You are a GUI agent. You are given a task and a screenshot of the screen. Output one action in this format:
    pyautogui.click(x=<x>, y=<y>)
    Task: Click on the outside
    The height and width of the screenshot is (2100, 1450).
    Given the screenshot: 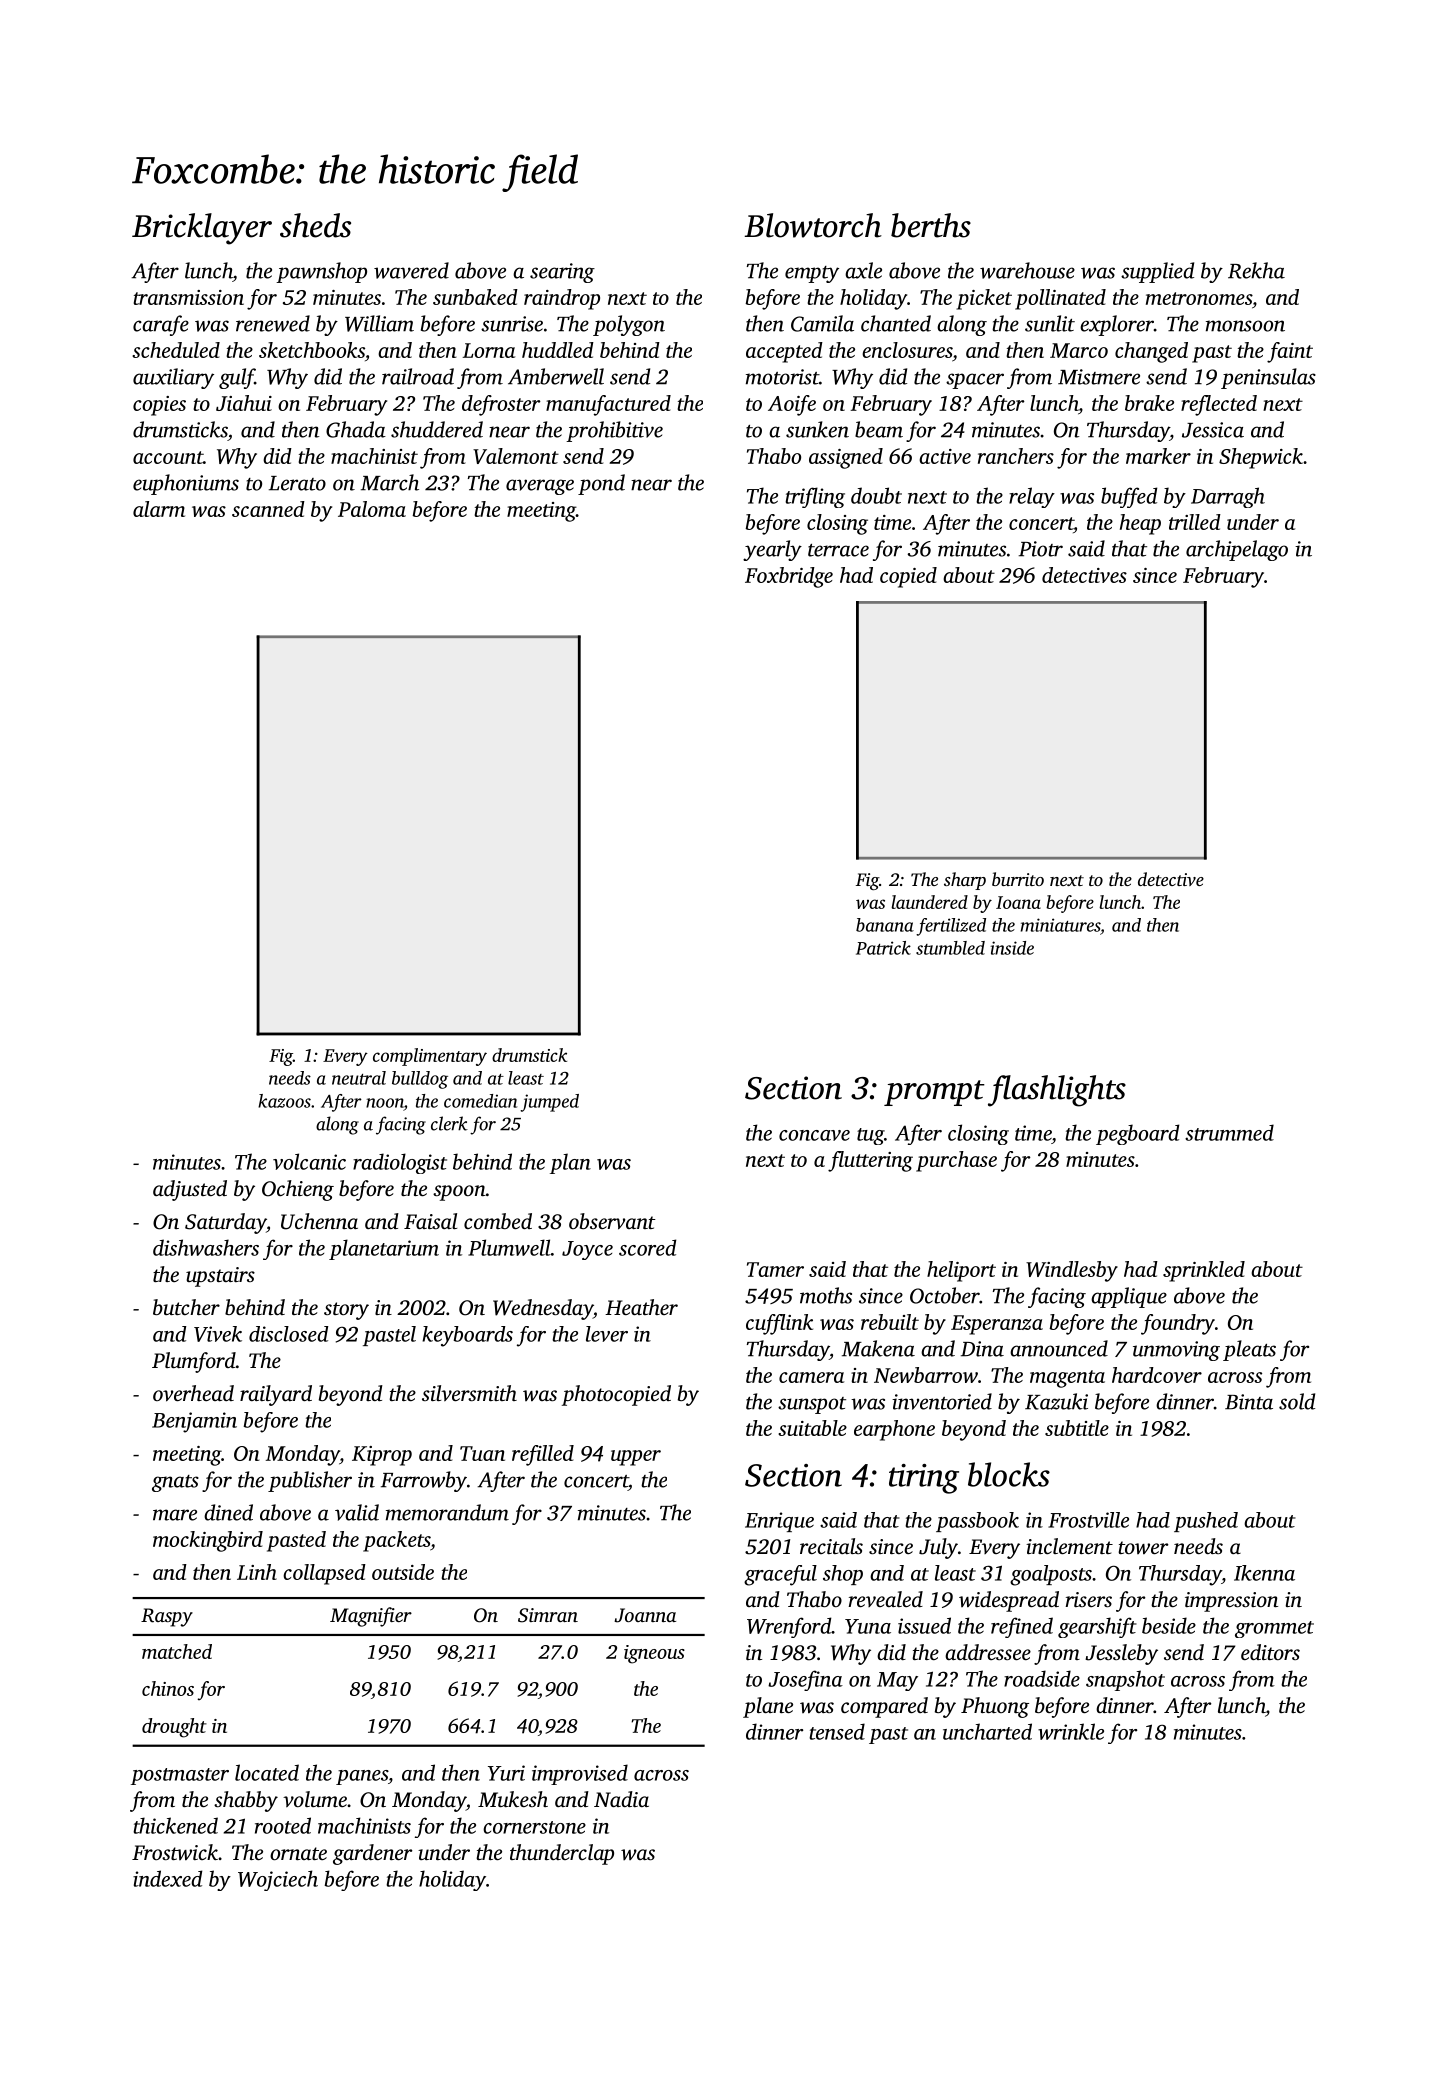 What is the action you would take?
    pyautogui.click(x=403, y=1572)
